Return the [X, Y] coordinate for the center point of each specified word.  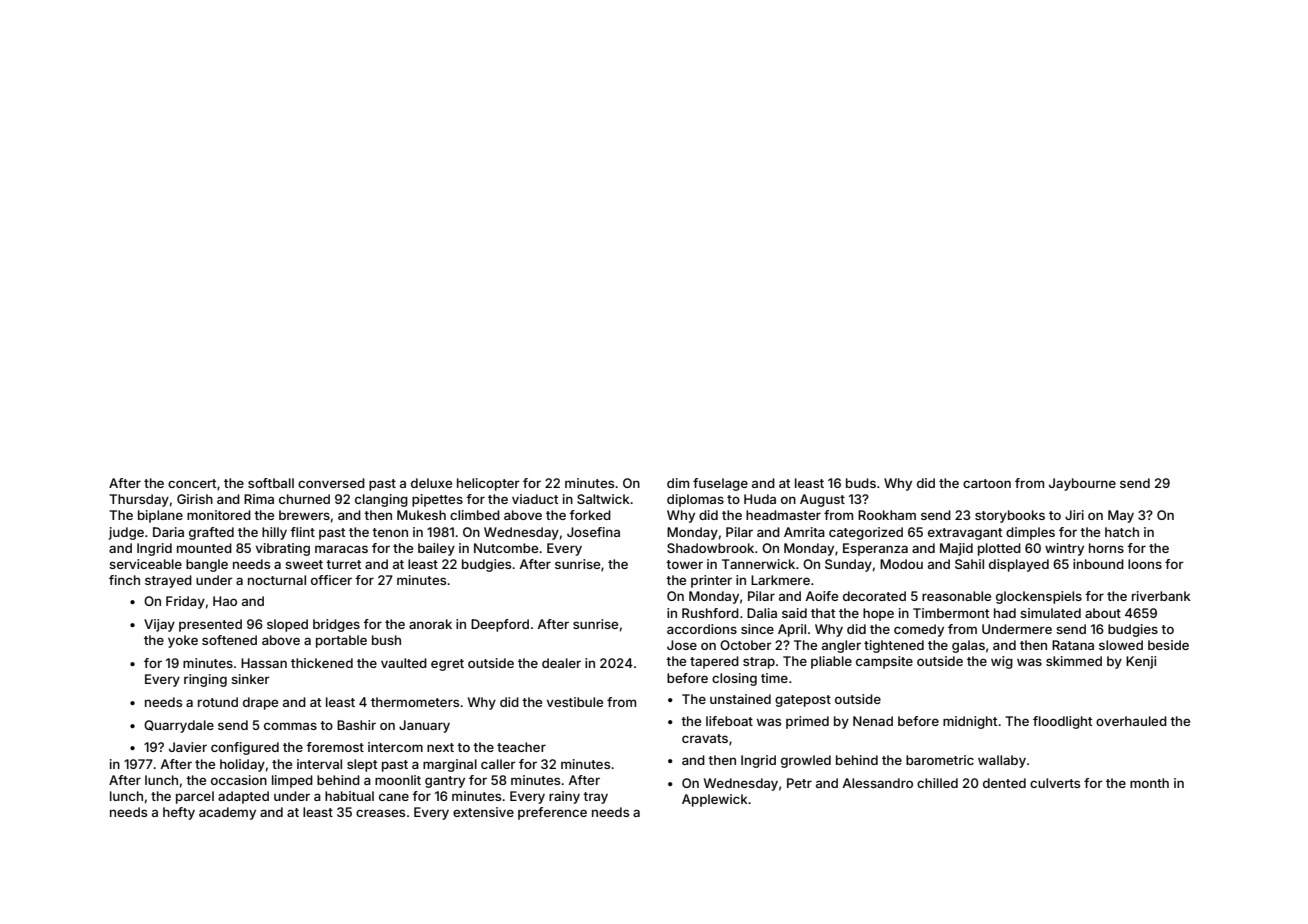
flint [302, 532]
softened [229, 640]
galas [968, 646]
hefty [179, 813]
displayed [1019, 565]
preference [552, 813]
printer [711, 581]
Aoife [821, 596]
